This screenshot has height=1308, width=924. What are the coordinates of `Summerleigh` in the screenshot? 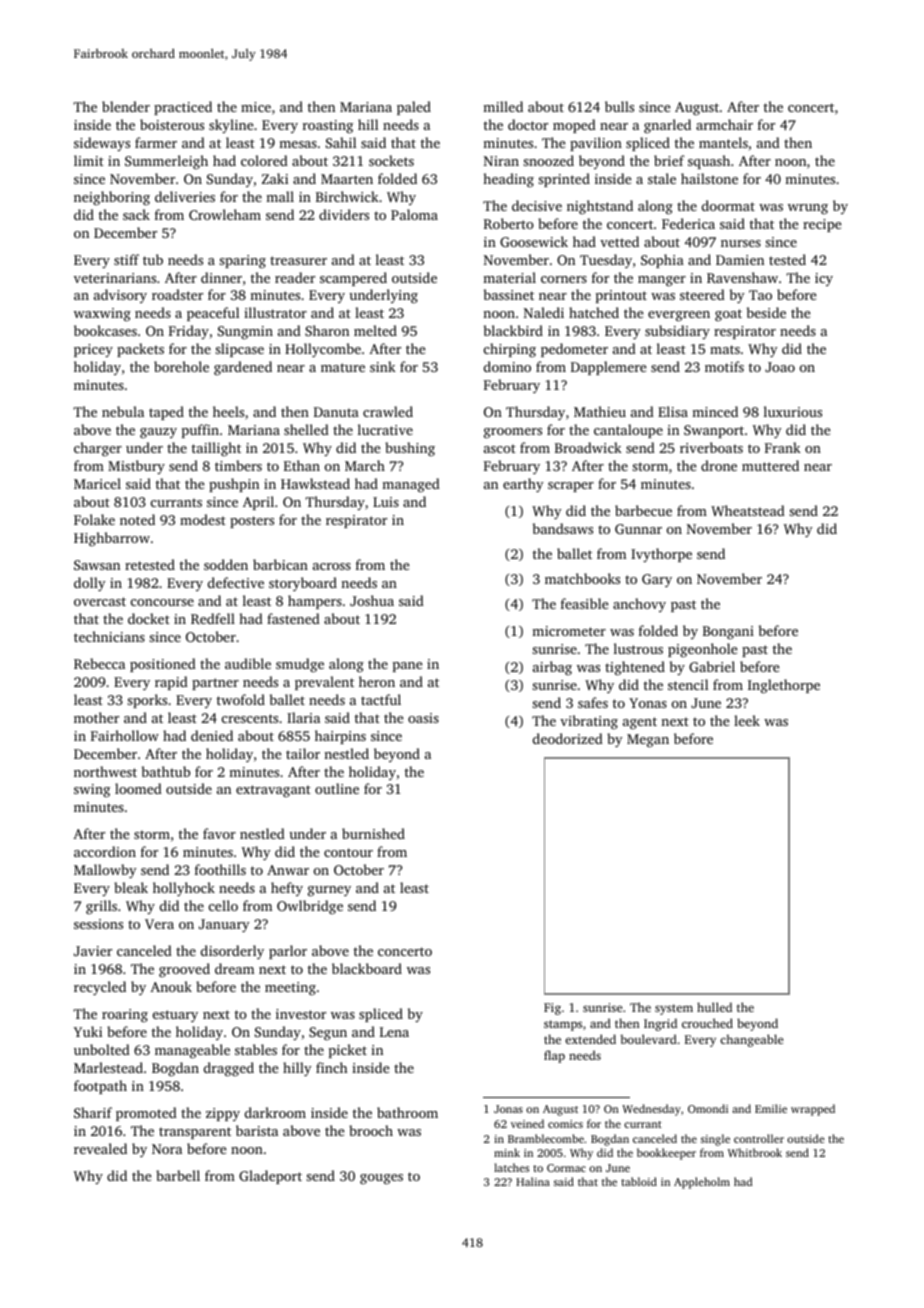 It's located at (166, 162).
